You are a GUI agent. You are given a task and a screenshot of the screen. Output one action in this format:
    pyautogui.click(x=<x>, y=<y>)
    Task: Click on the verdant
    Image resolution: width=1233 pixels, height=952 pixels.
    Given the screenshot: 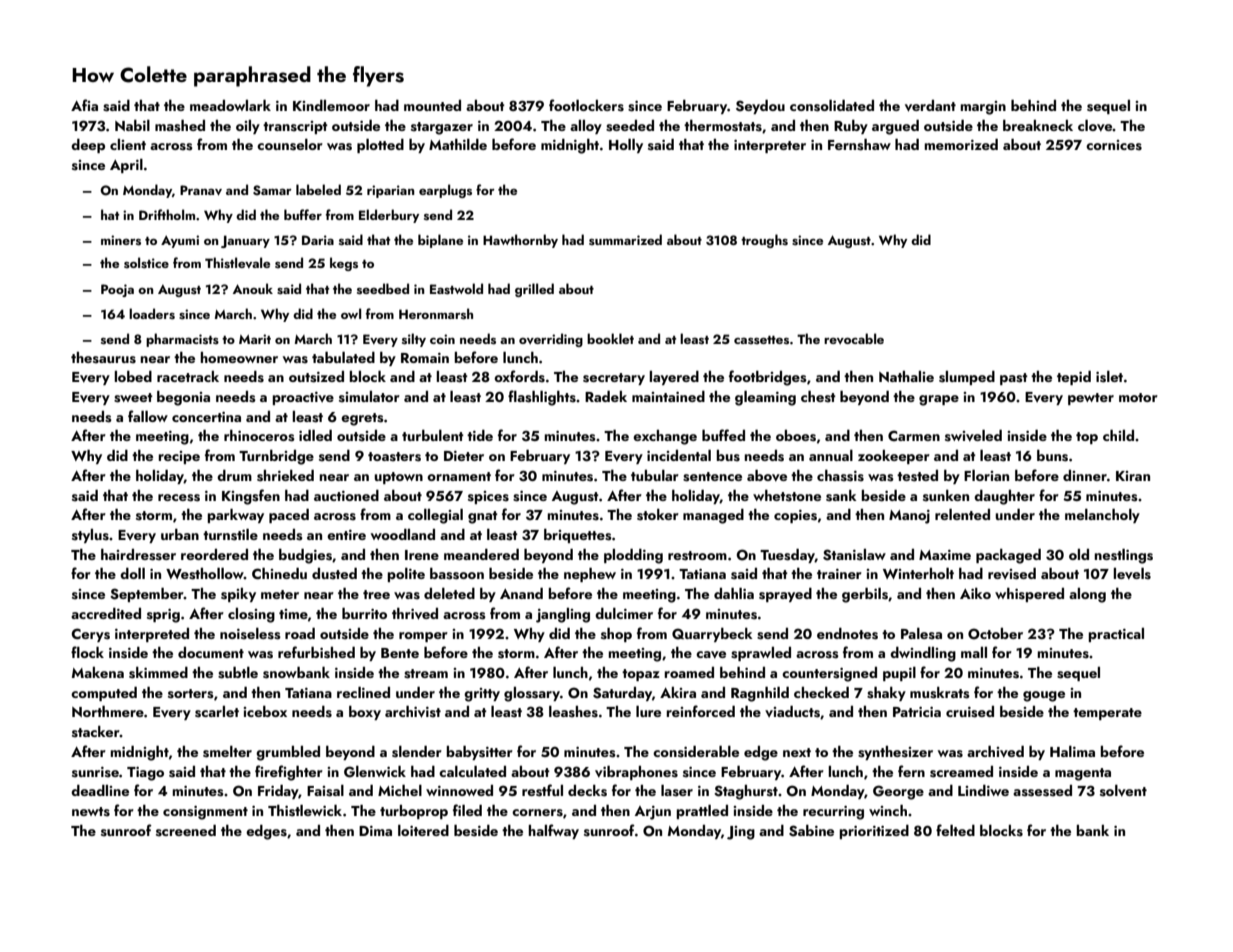 What is the action you would take?
    pyautogui.click(x=930, y=106)
